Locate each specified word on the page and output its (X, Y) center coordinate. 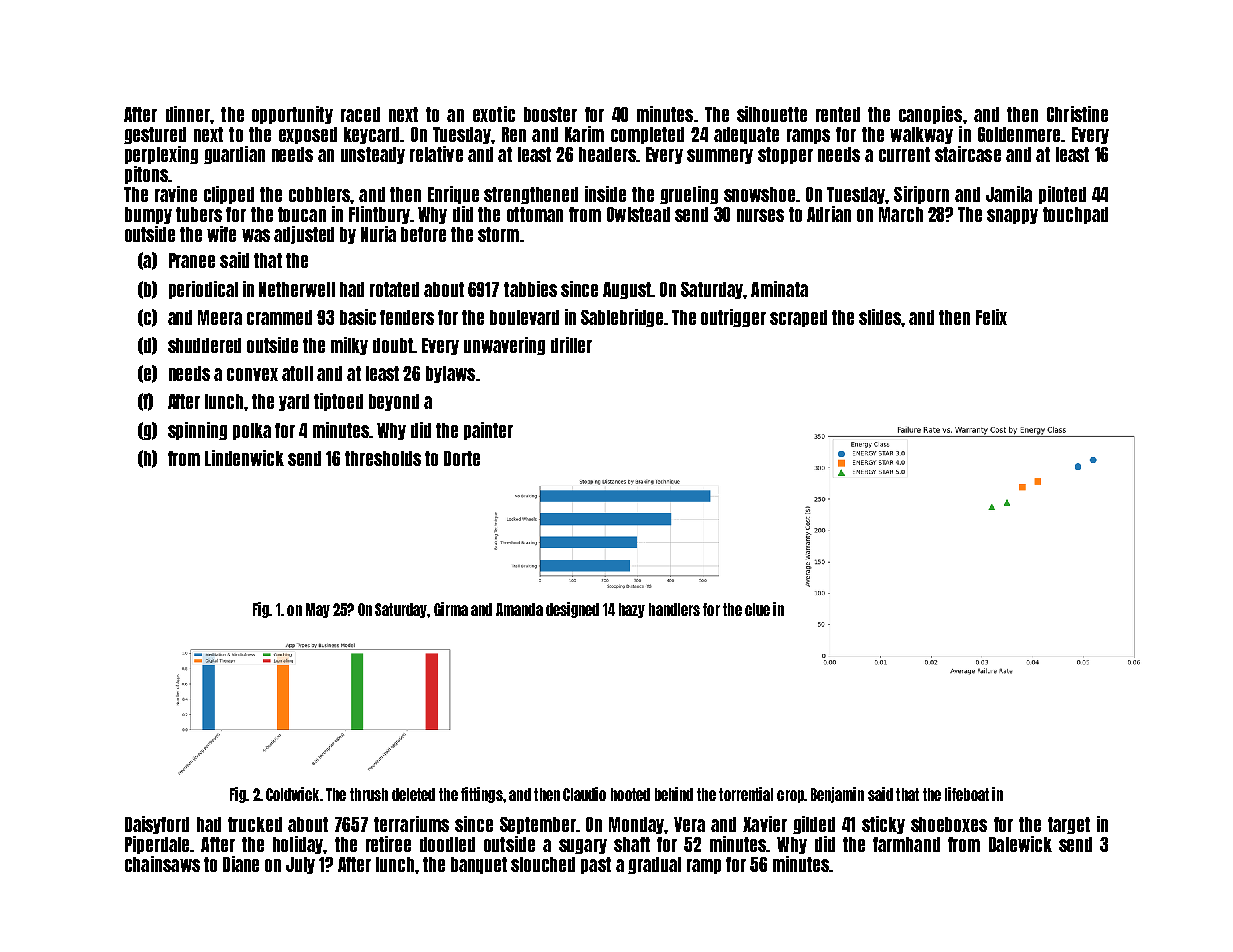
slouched (543, 864)
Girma (451, 609)
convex (252, 374)
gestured (155, 135)
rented (838, 114)
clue (757, 609)
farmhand (906, 844)
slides (880, 317)
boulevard (524, 317)
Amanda (519, 609)
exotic (494, 114)
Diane (241, 864)
